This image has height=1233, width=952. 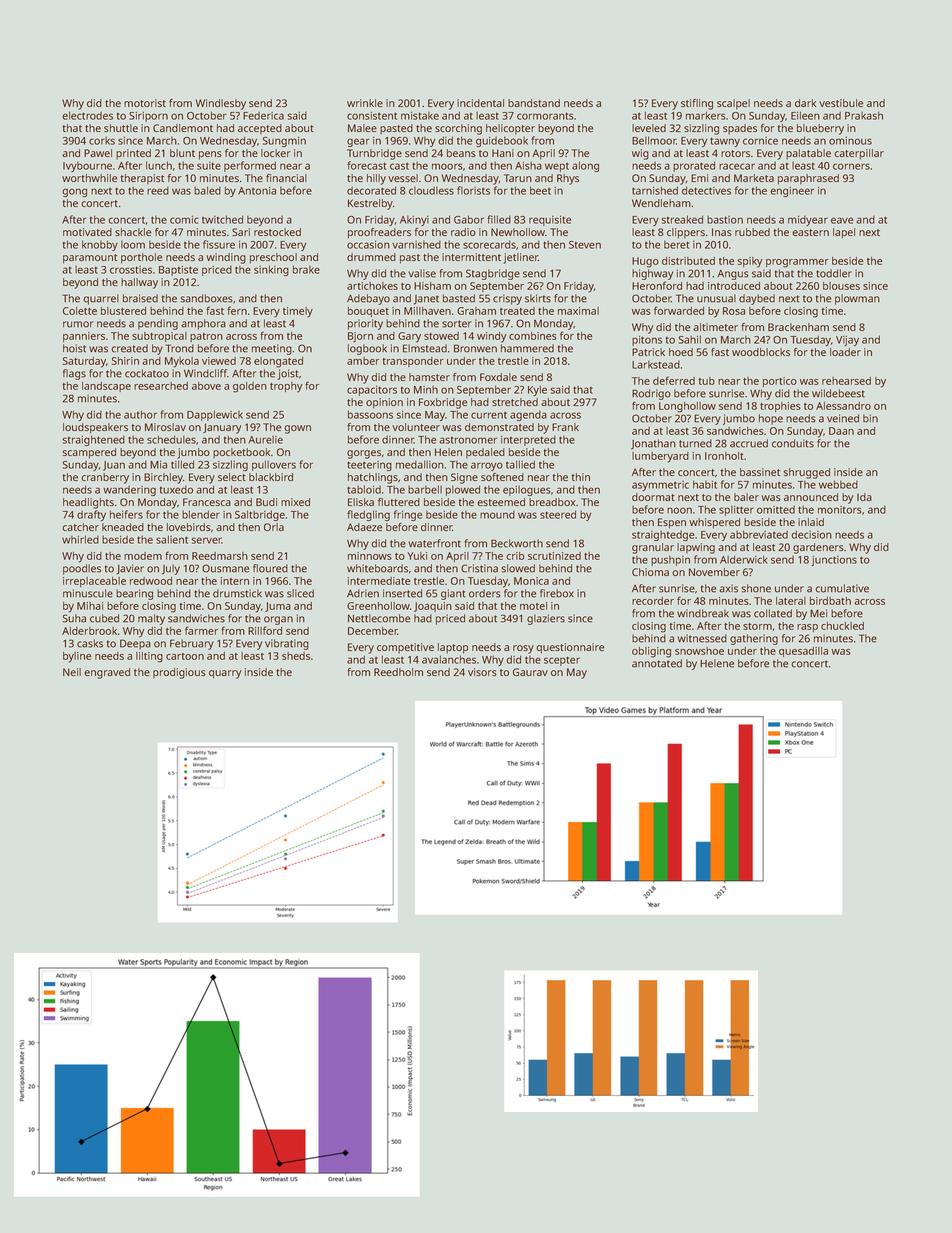 I want to click on gown, so click(x=297, y=429).
